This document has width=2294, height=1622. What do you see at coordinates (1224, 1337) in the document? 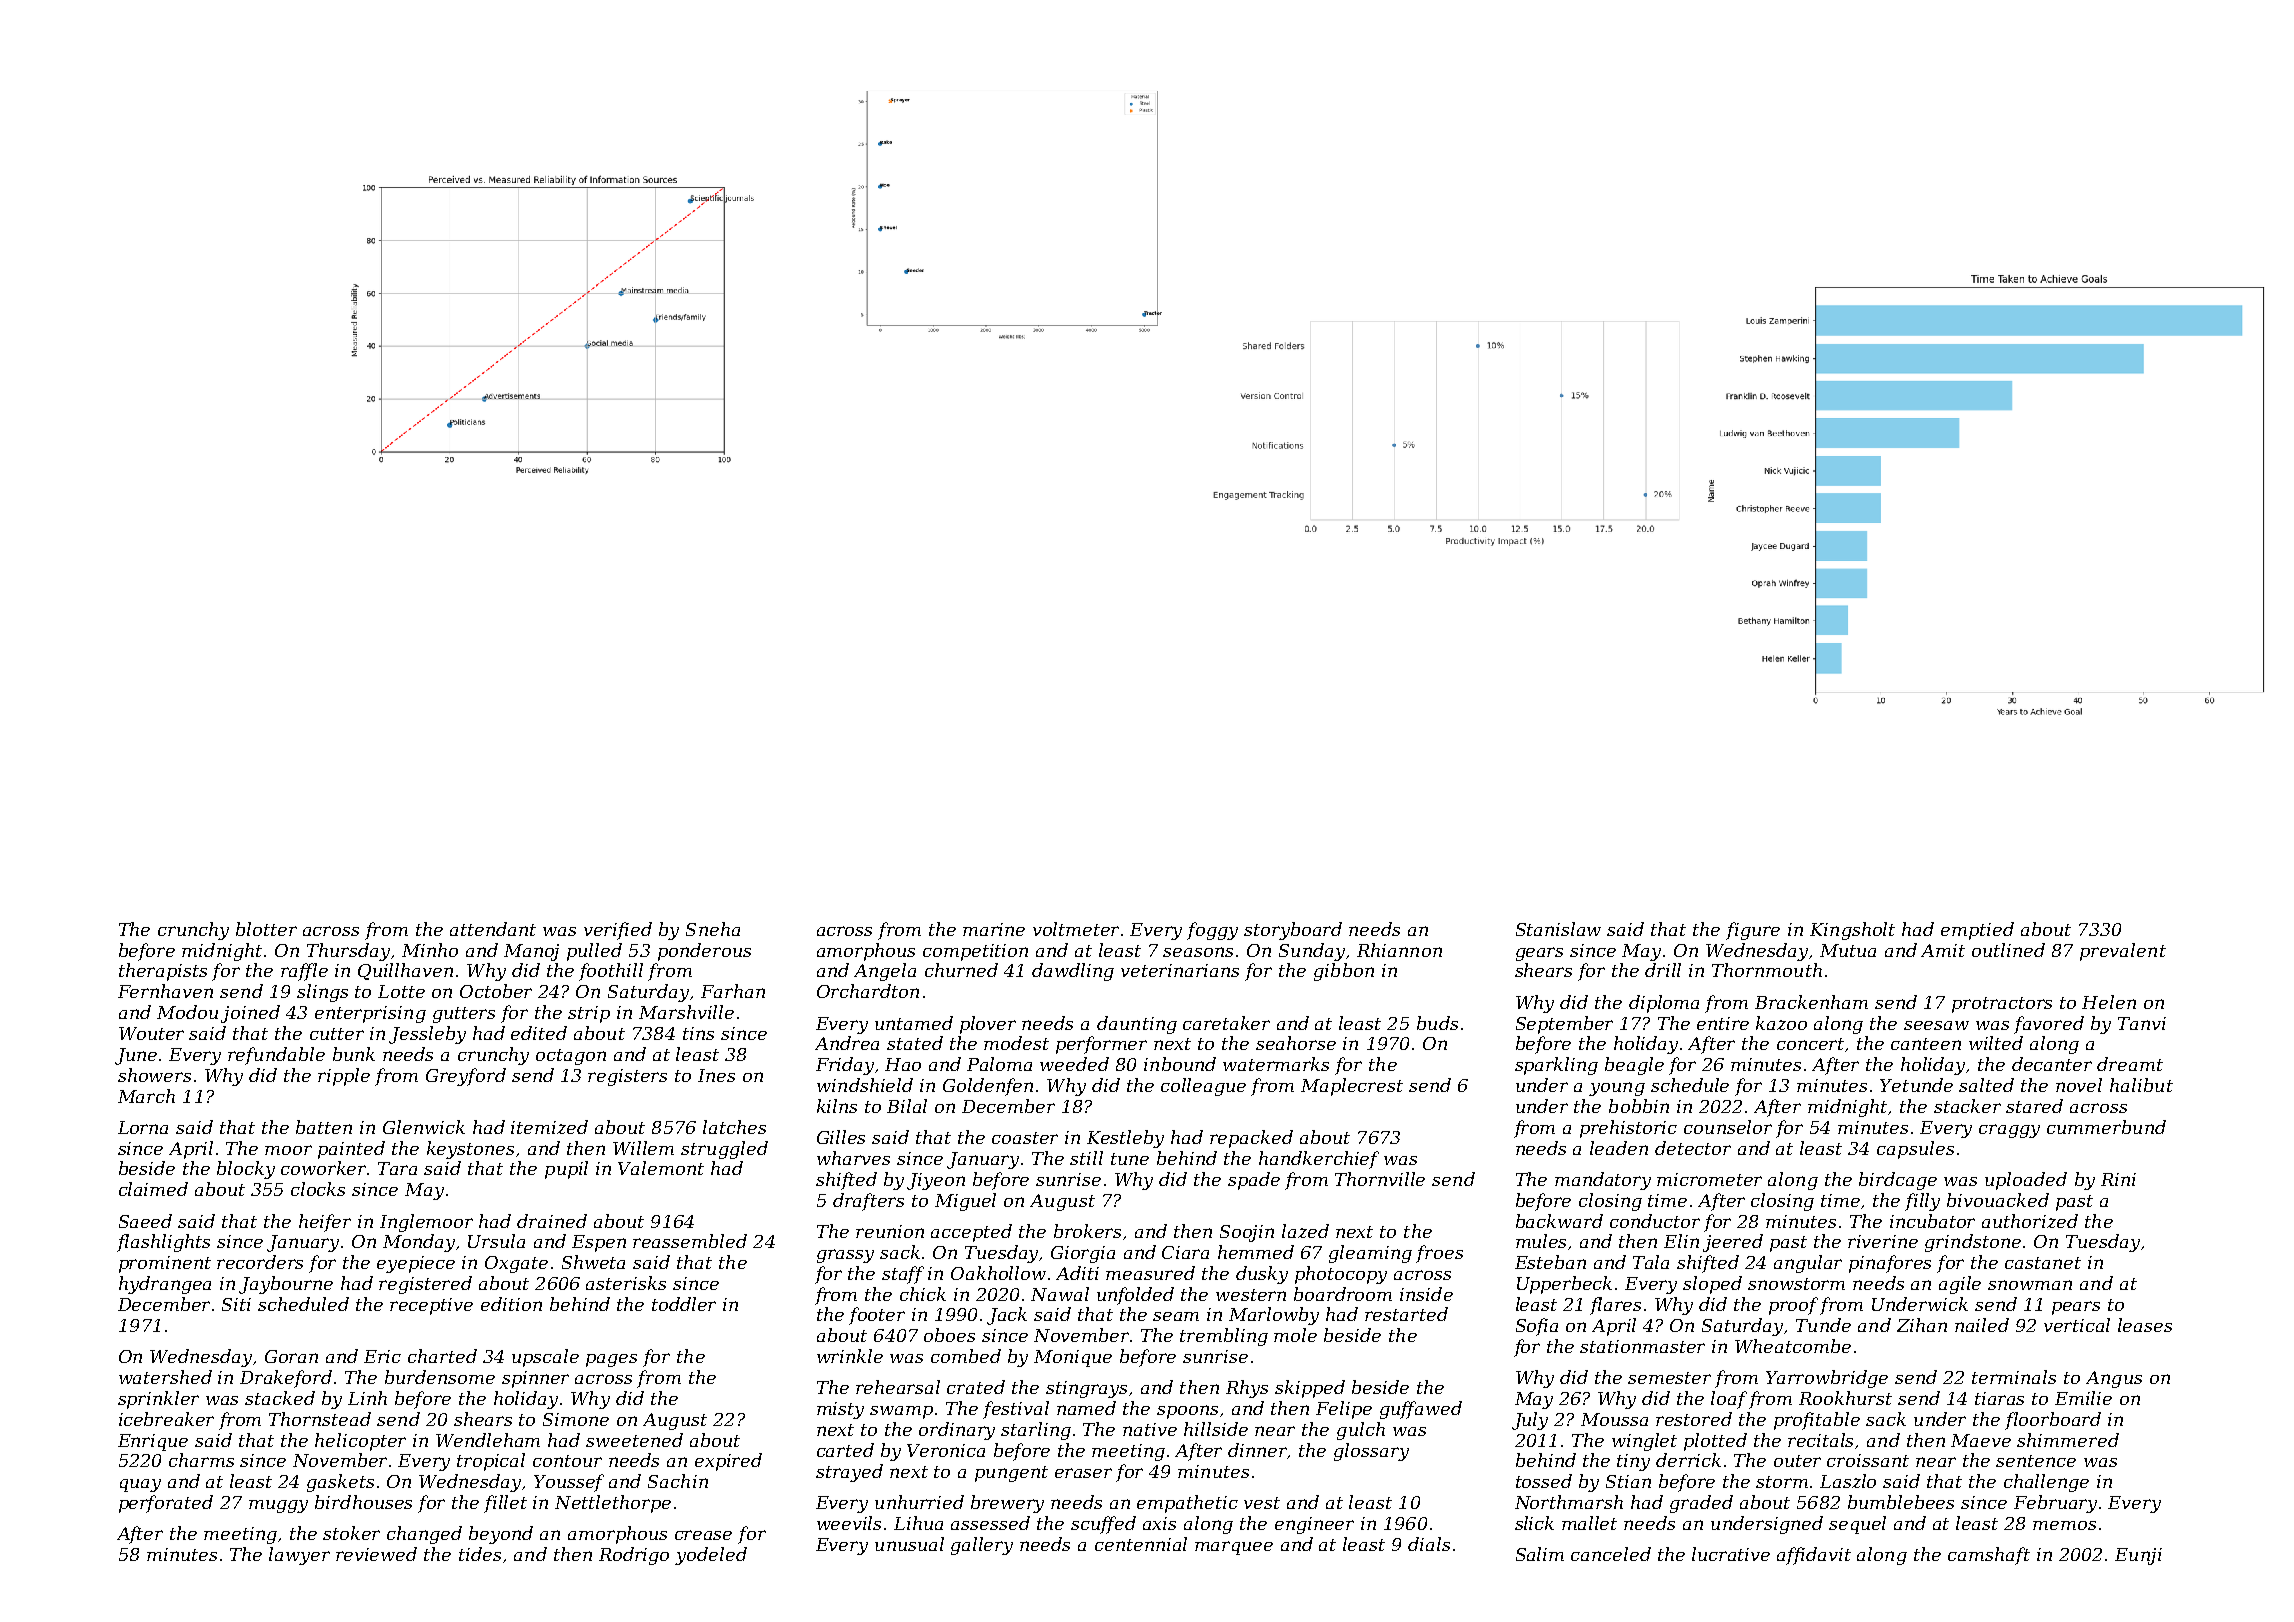
I see `trembling` at bounding box center [1224, 1337].
